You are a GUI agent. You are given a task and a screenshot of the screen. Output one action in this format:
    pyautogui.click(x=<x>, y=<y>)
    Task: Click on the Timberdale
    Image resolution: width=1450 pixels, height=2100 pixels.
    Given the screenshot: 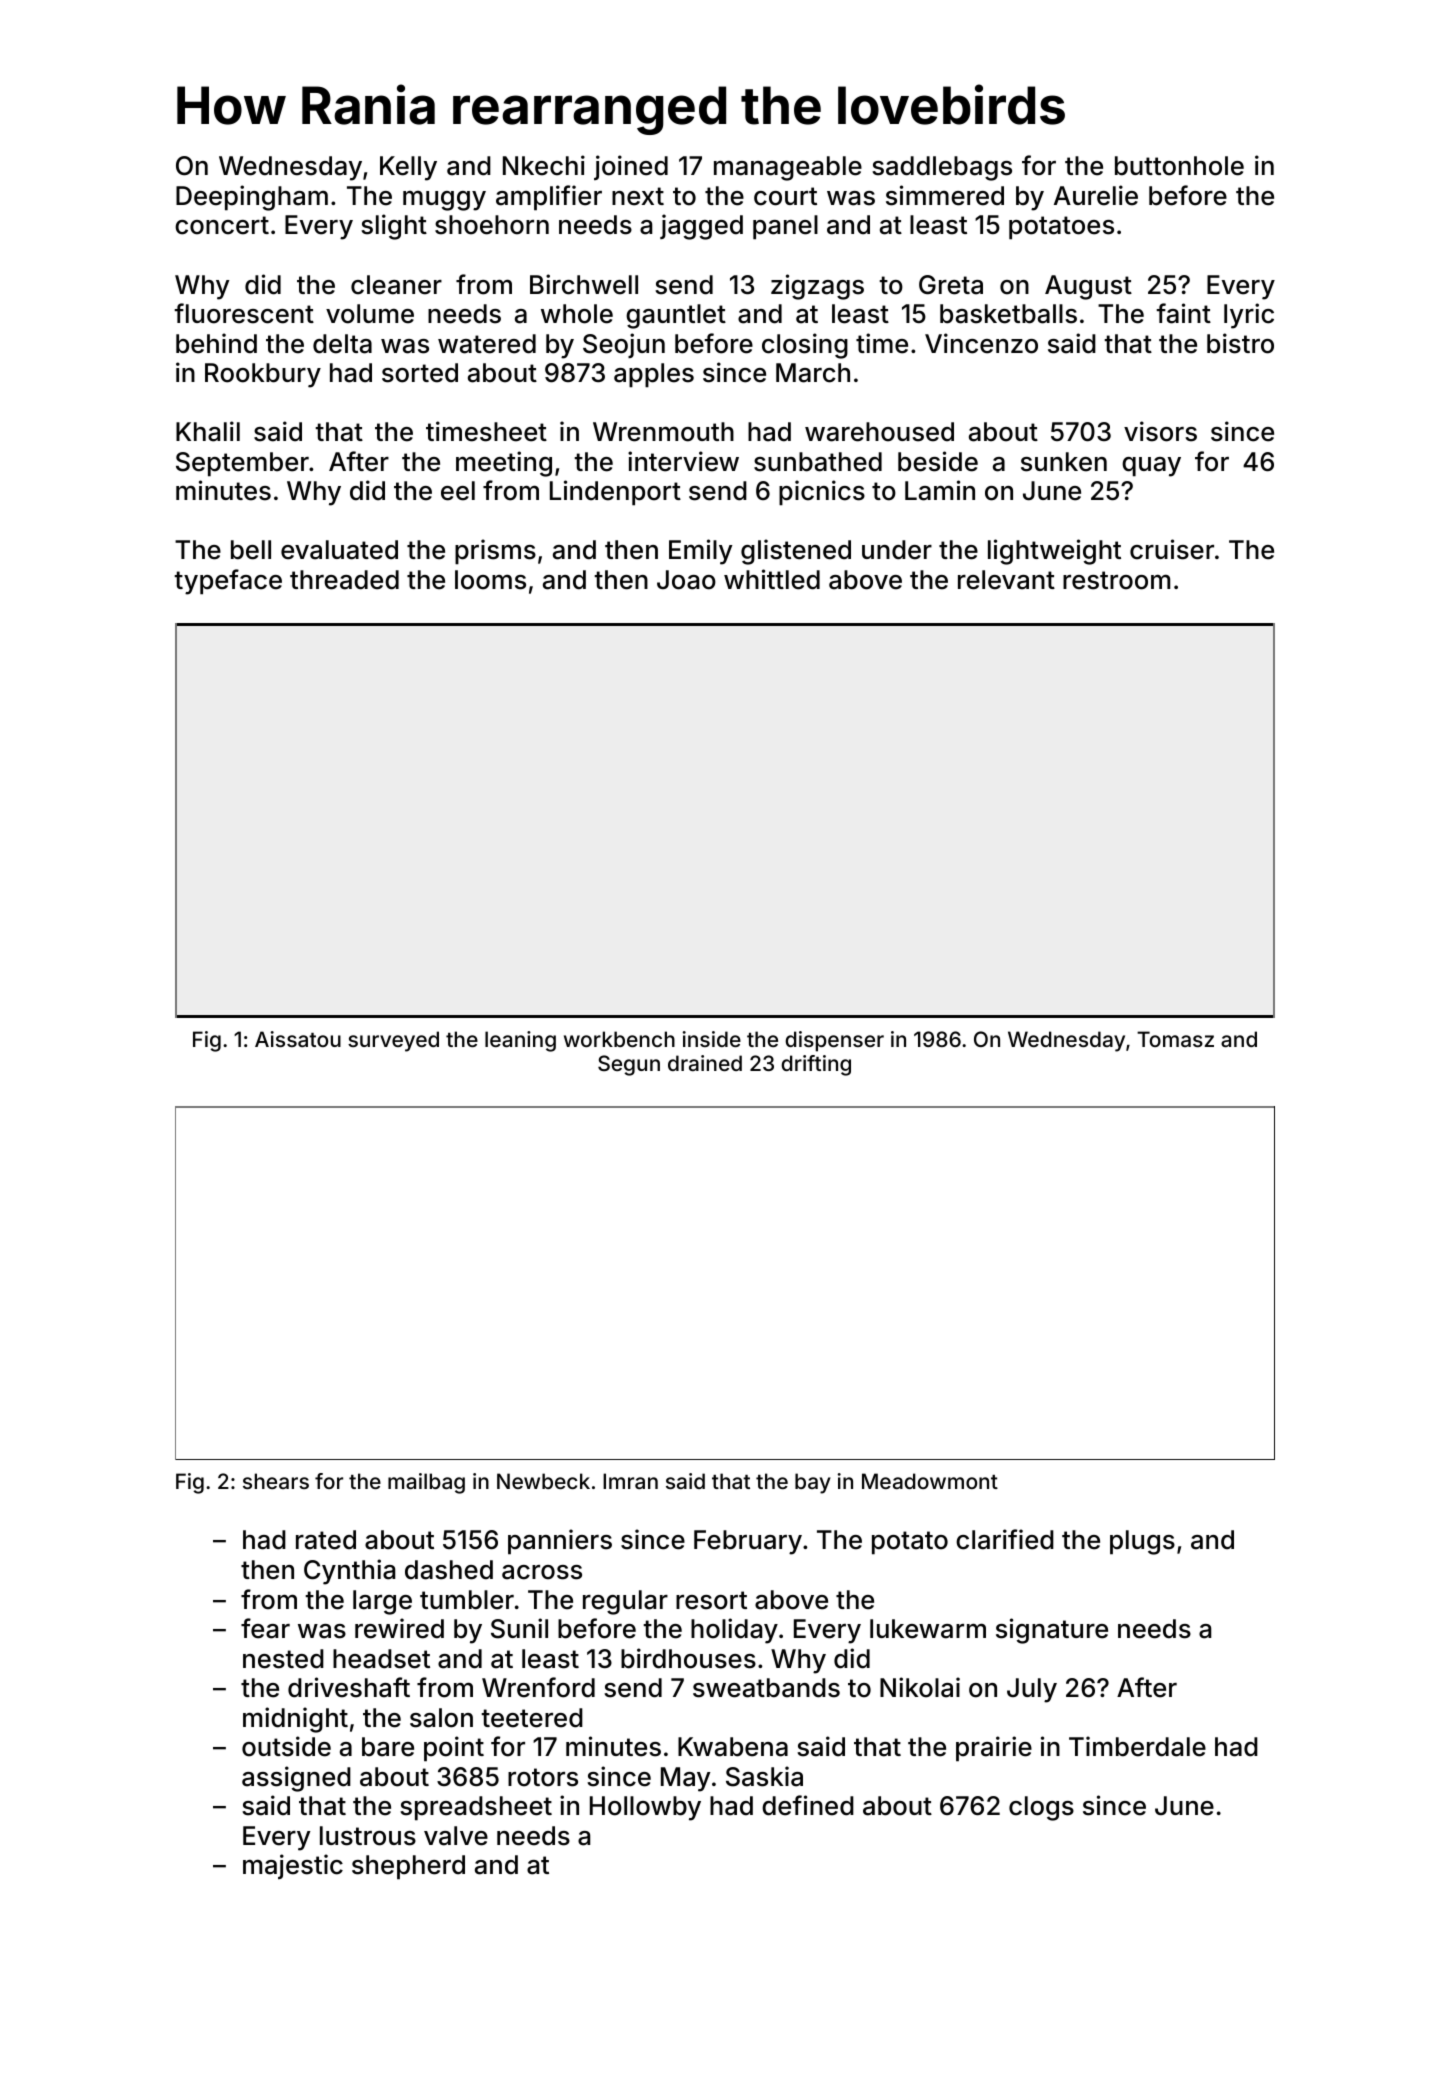 What is the action you would take?
    pyautogui.click(x=1137, y=1746)
